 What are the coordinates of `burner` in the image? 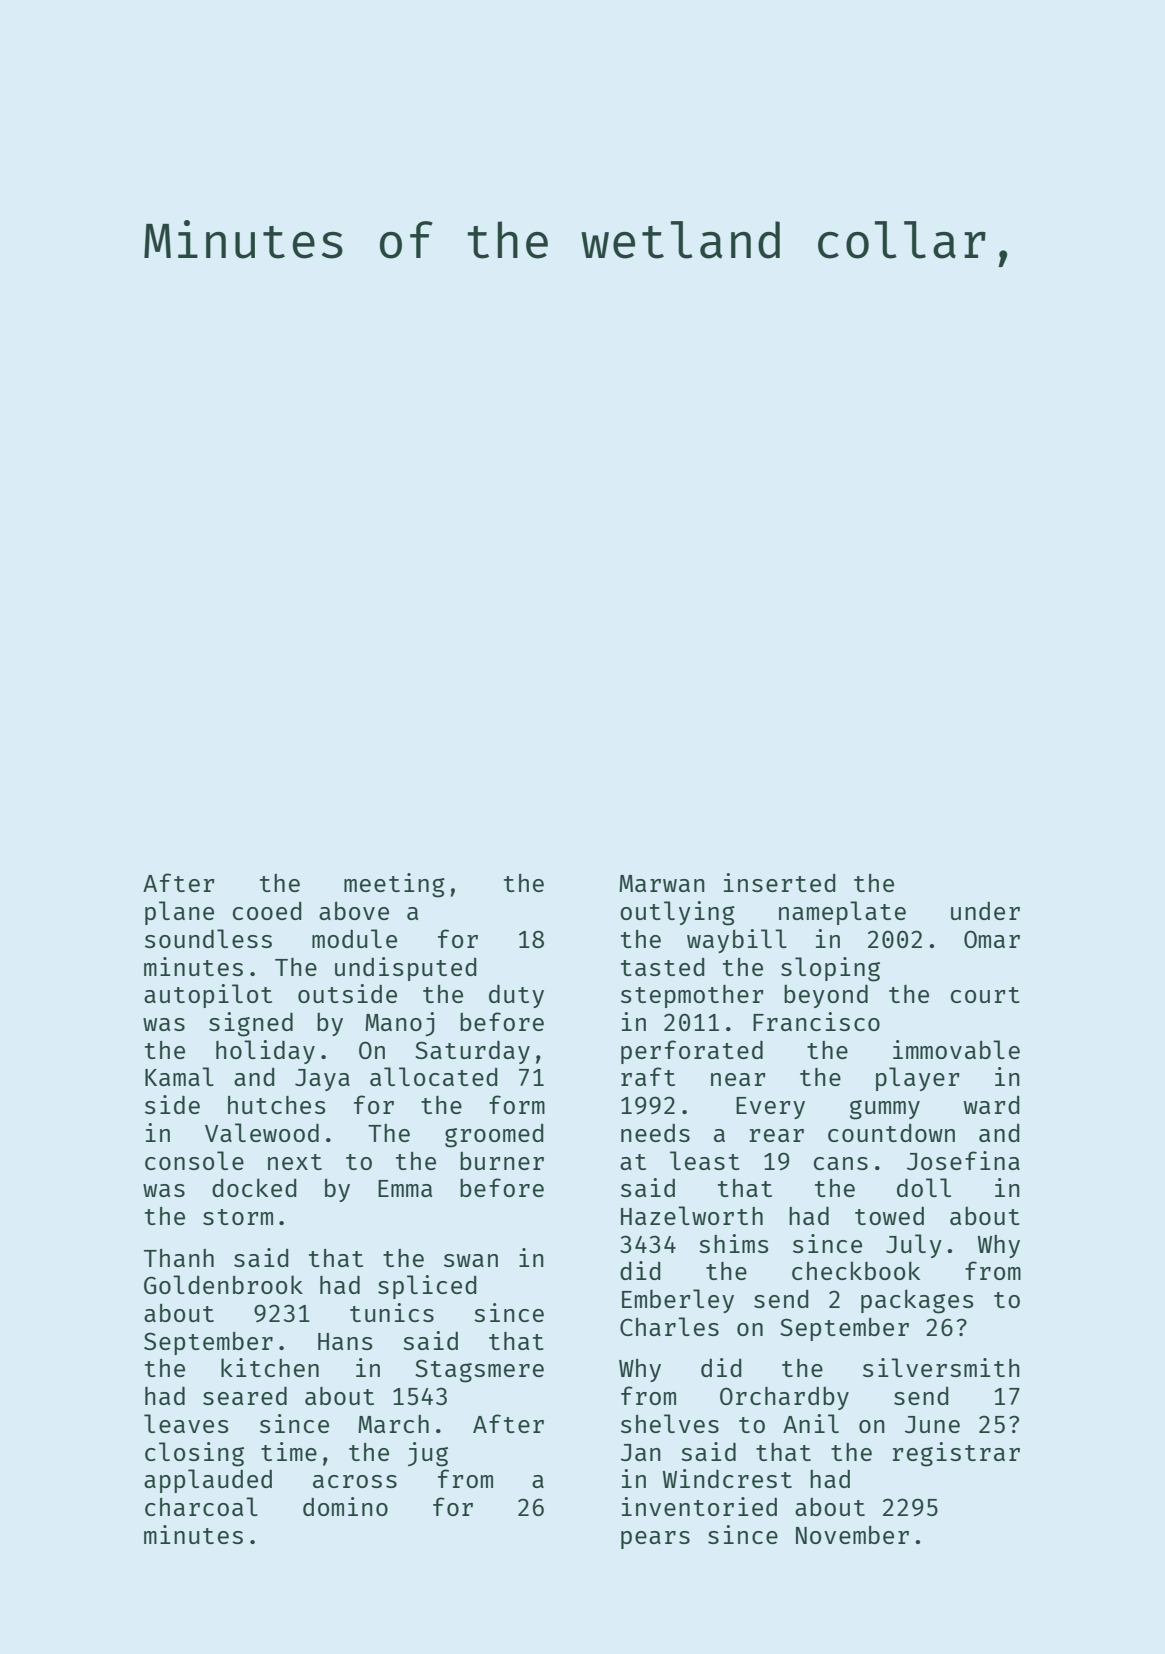 It's located at (502, 1161).
